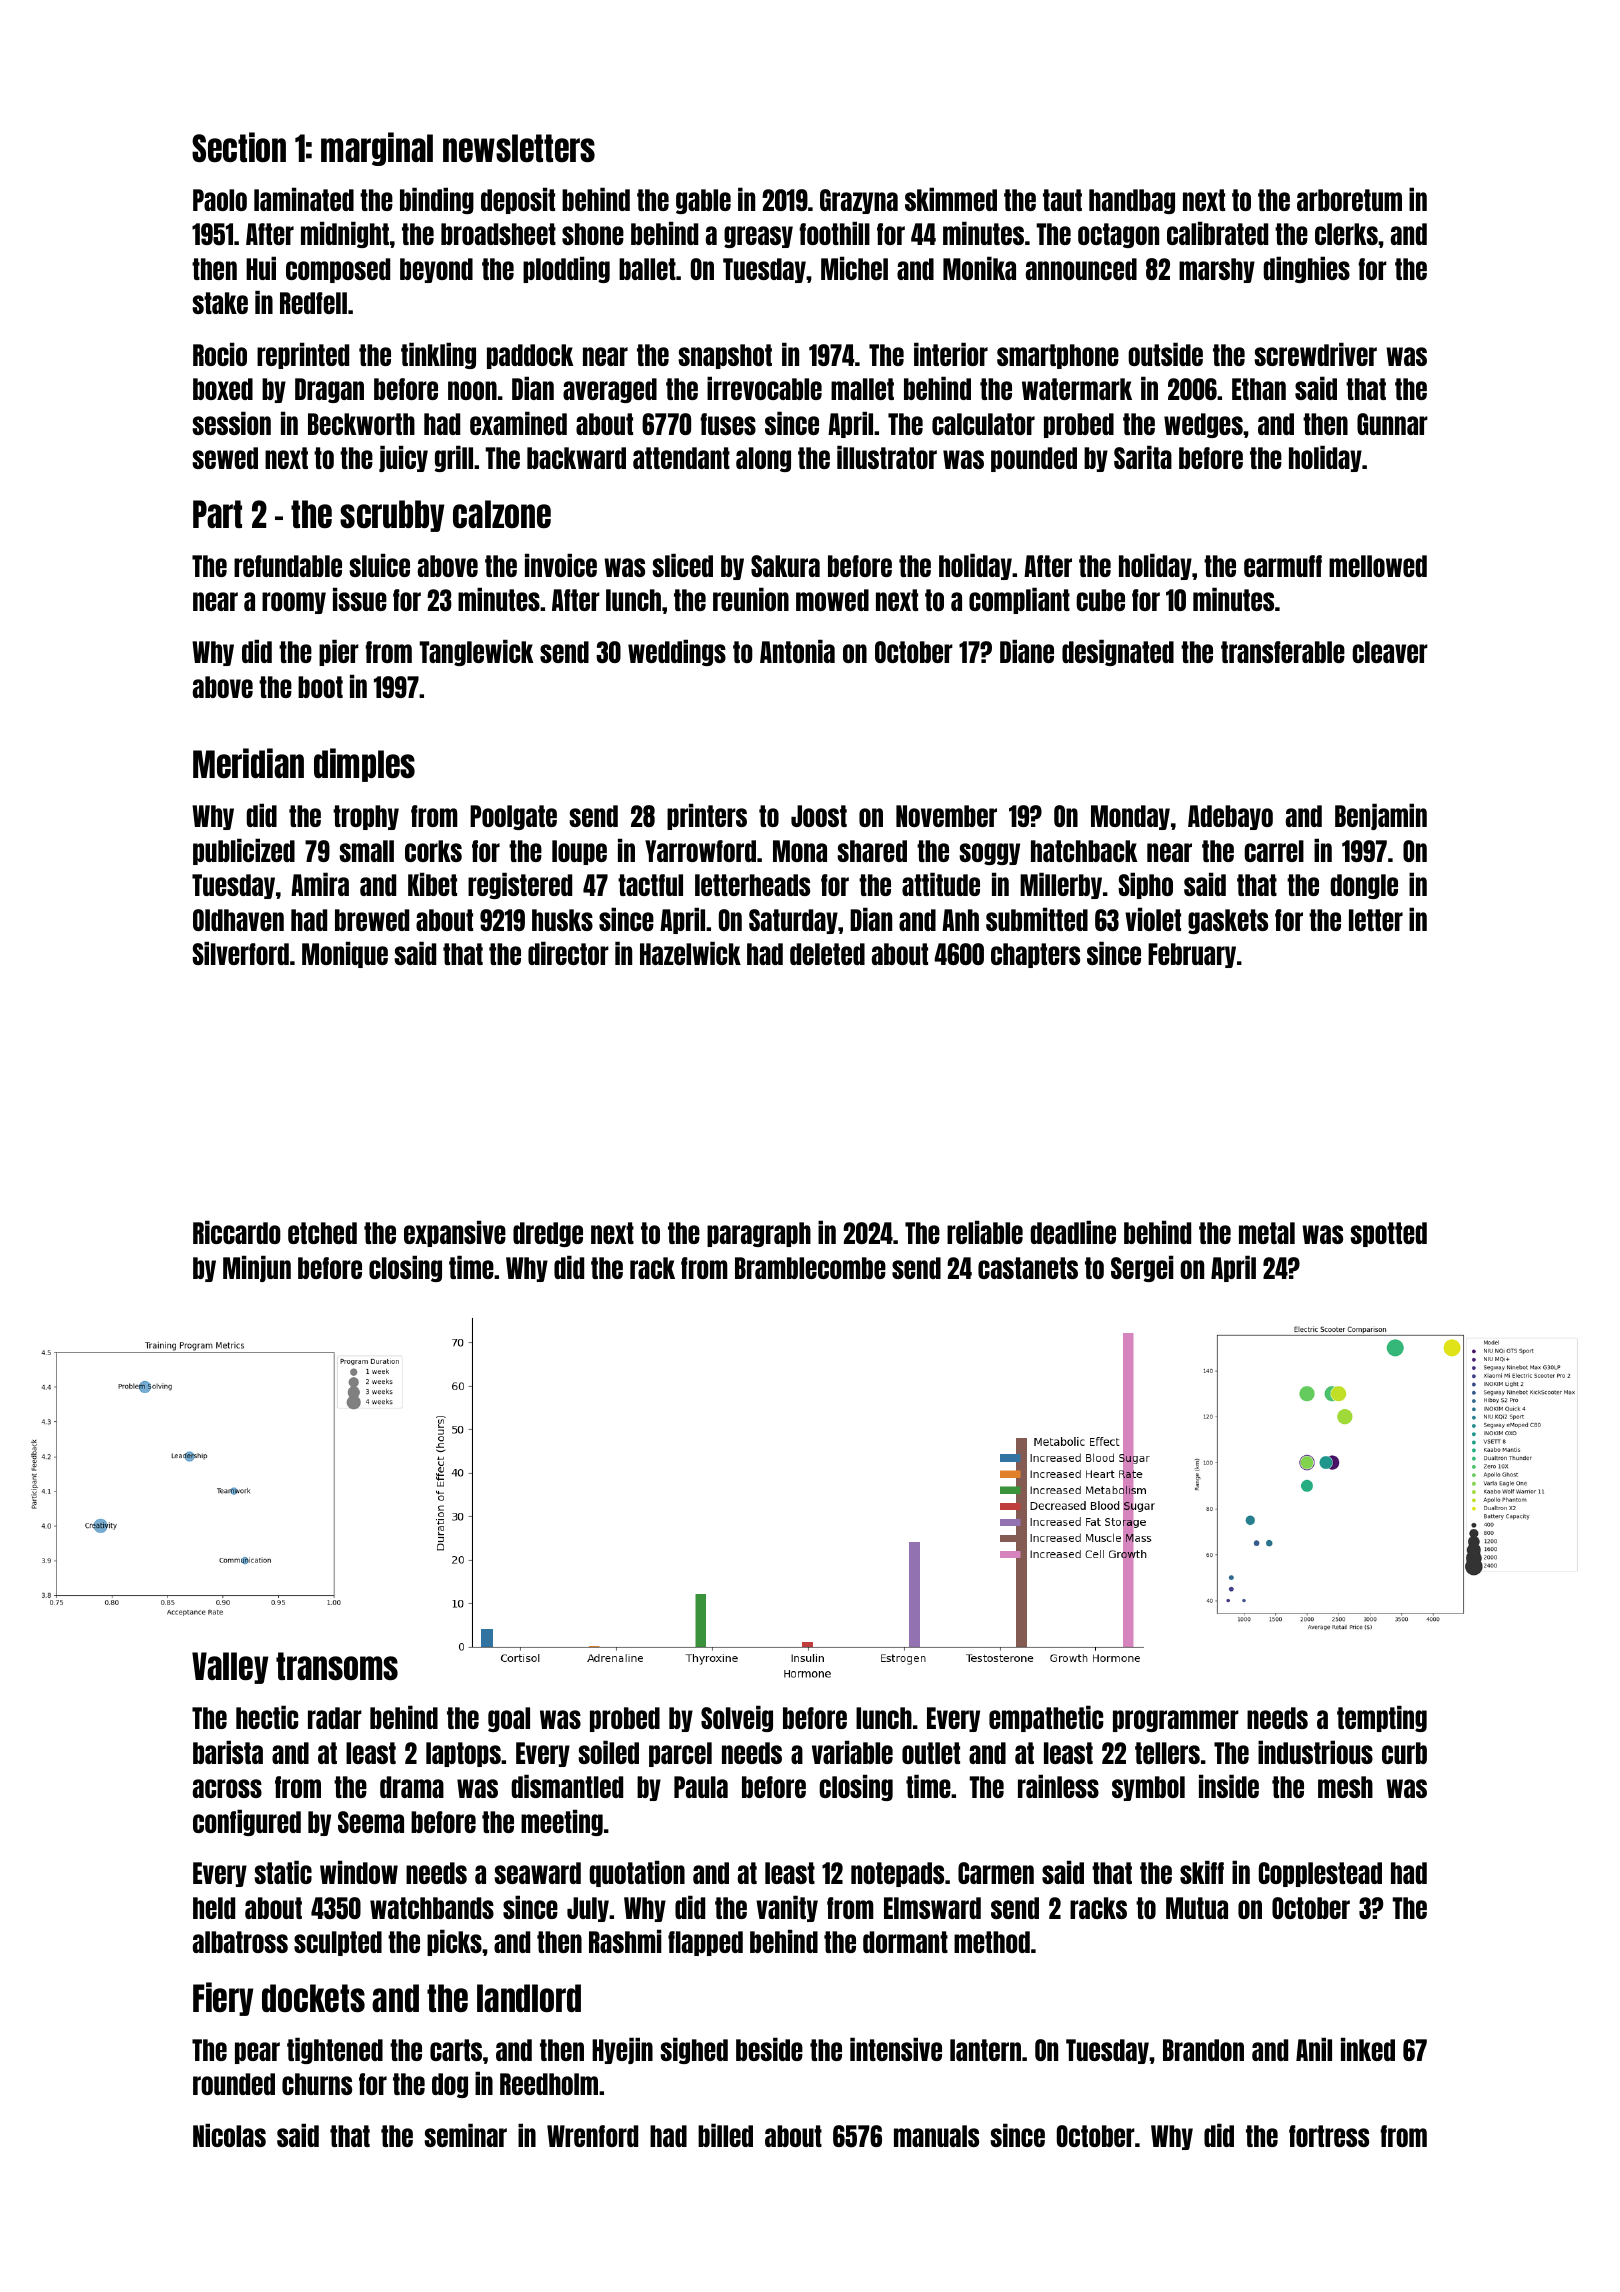  I want to click on expansive, so click(455, 1233).
